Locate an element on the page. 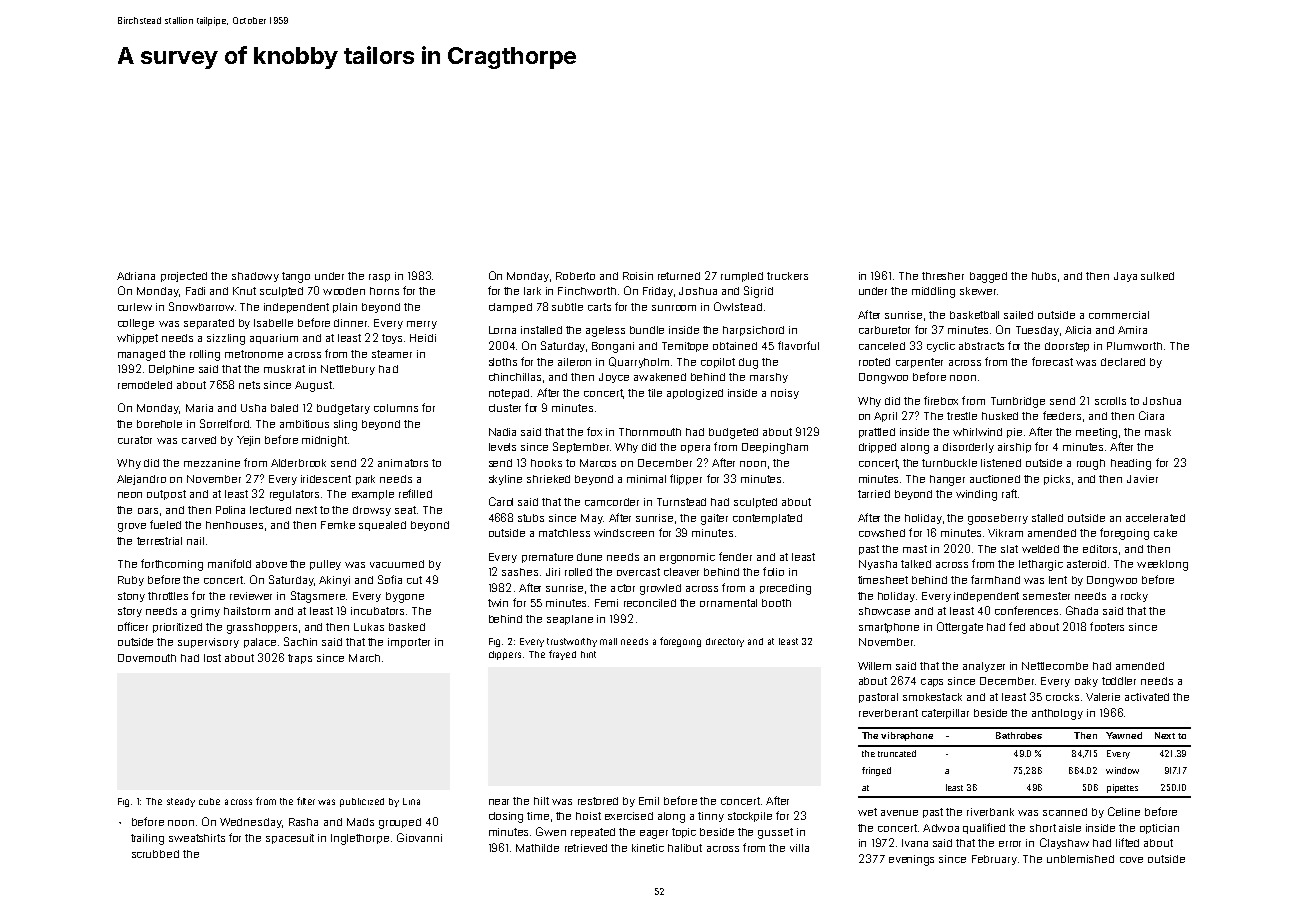 This page has height=924, width=1308. Dovemouth is located at coordinates (147, 658).
